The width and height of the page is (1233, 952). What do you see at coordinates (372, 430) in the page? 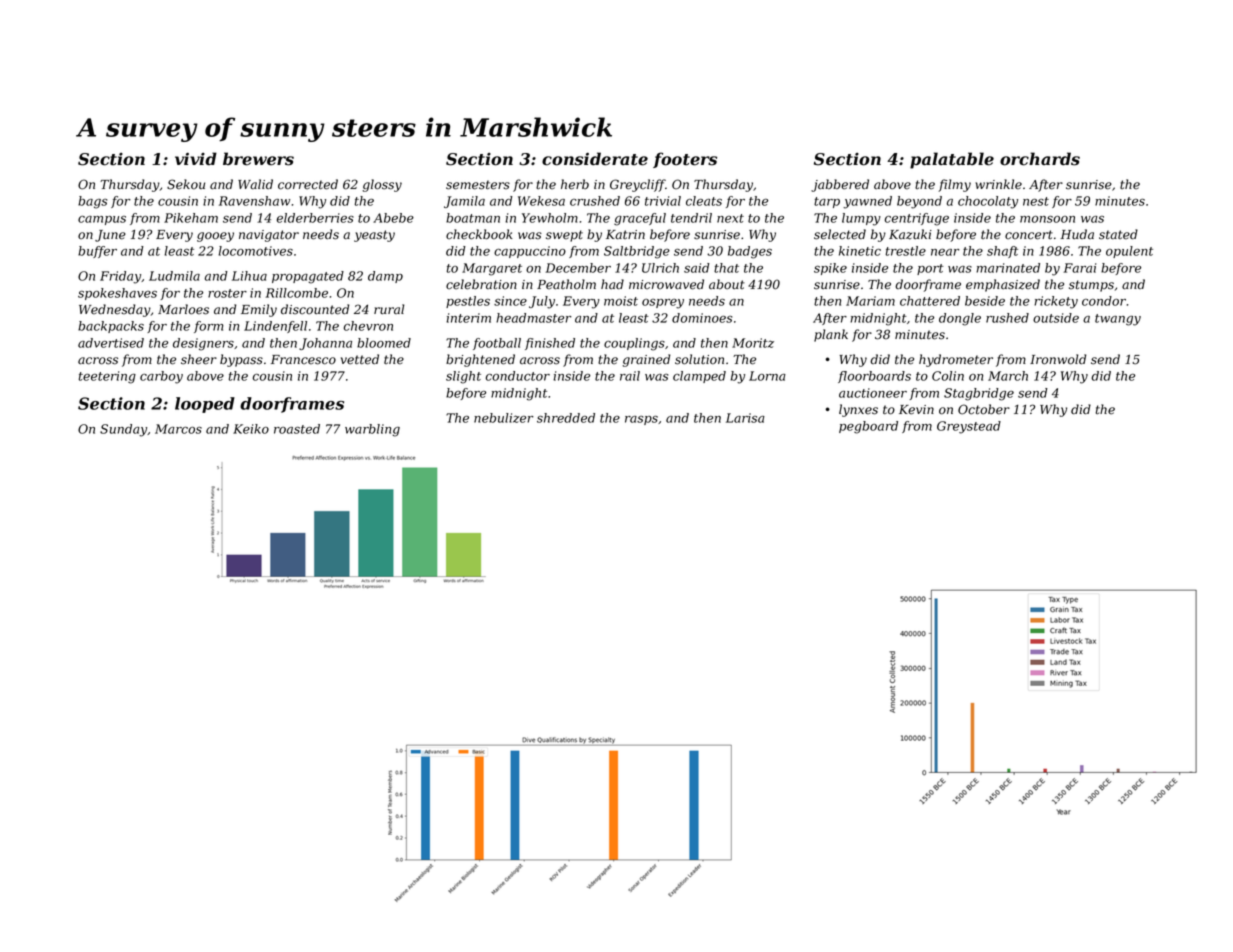
I see `warbling` at bounding box center [372, 430].
